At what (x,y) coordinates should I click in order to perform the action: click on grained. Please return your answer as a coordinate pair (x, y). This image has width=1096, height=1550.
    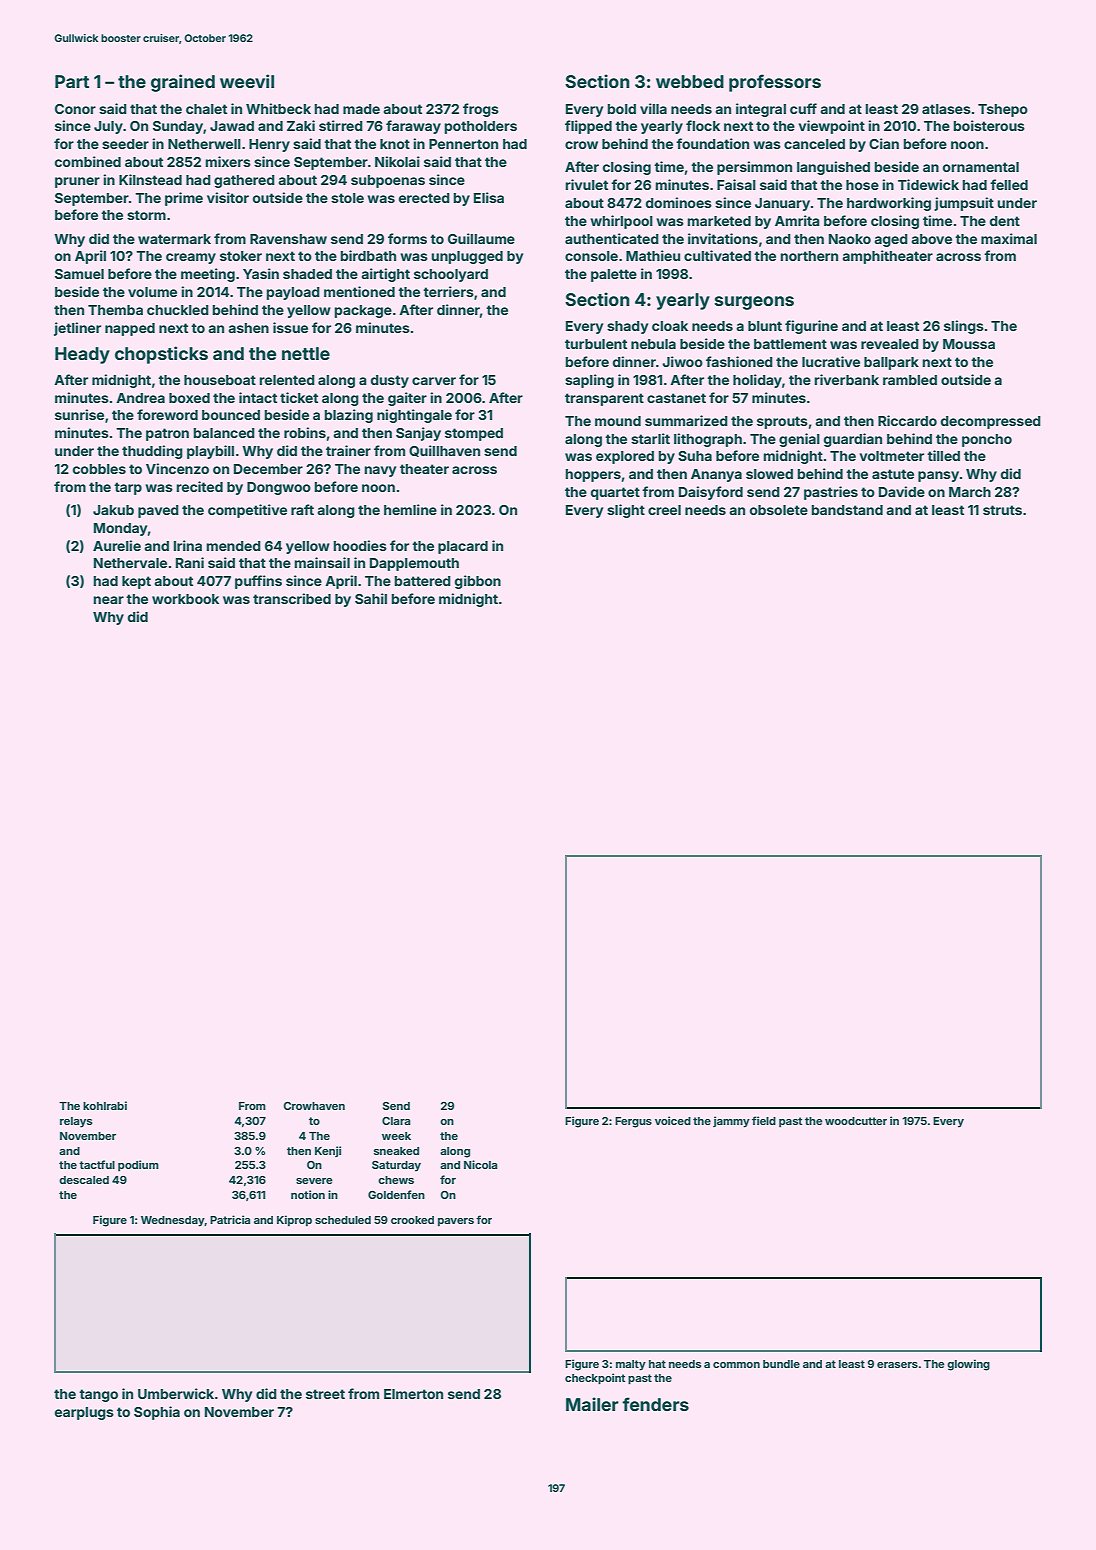
    Looking at the image, I should click on (183, 83).
